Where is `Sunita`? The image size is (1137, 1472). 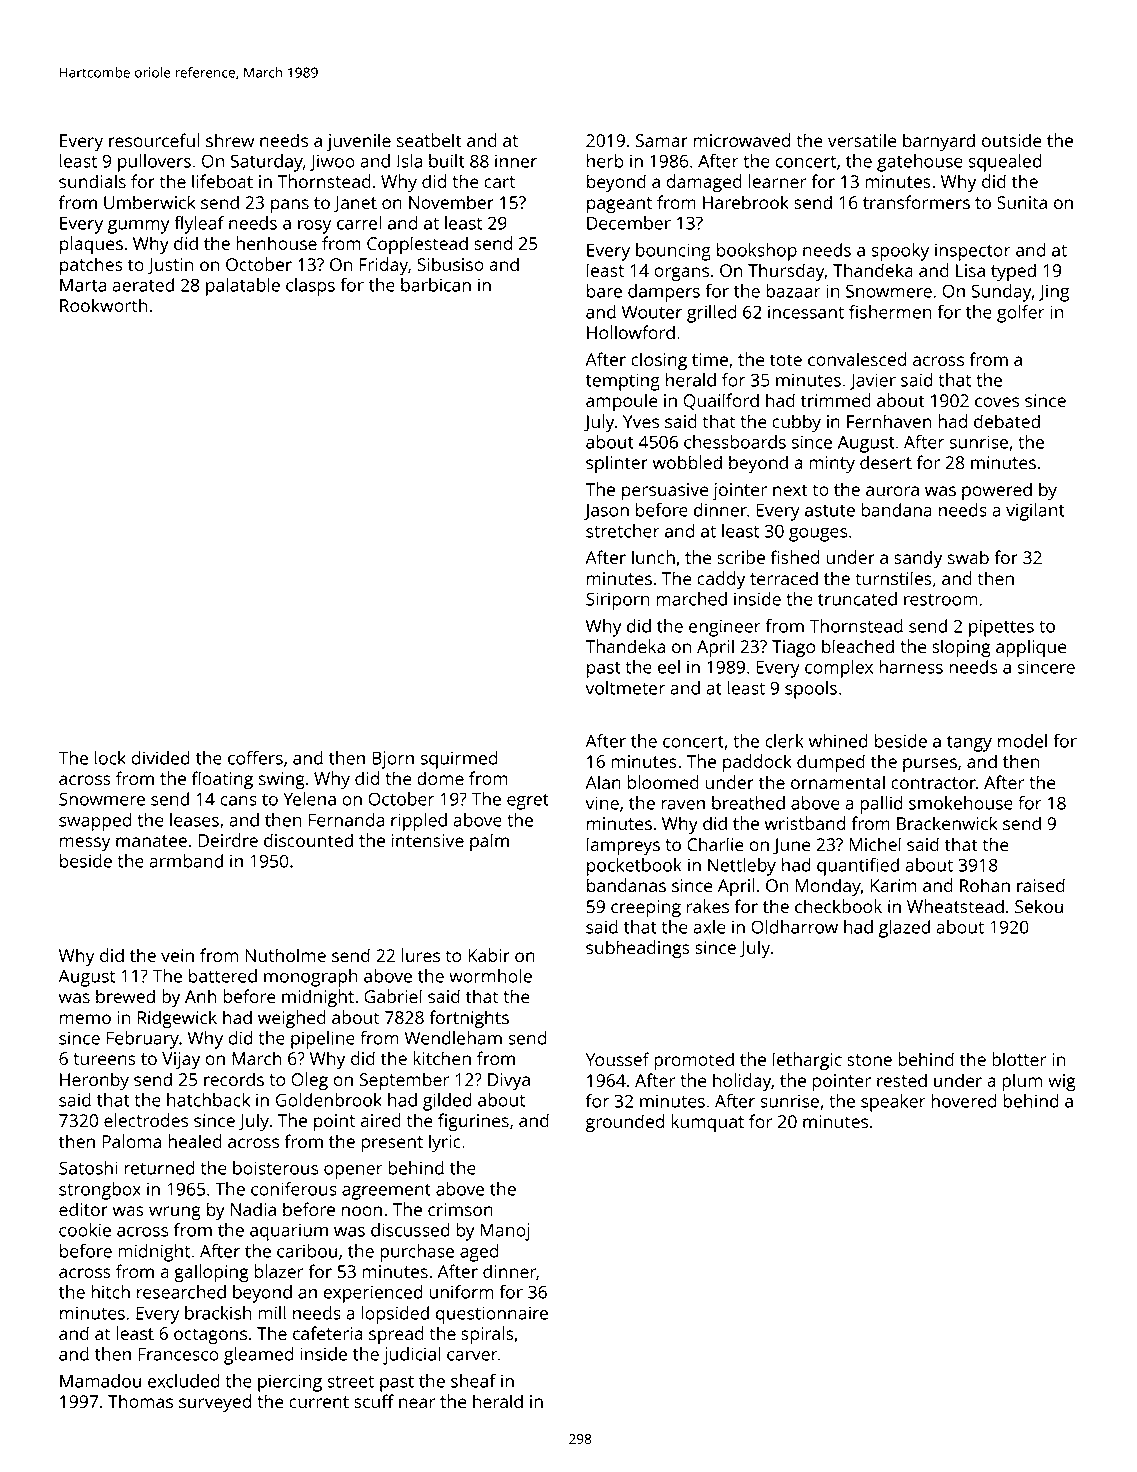
Sunita is located at coordinates (1022, 202).
